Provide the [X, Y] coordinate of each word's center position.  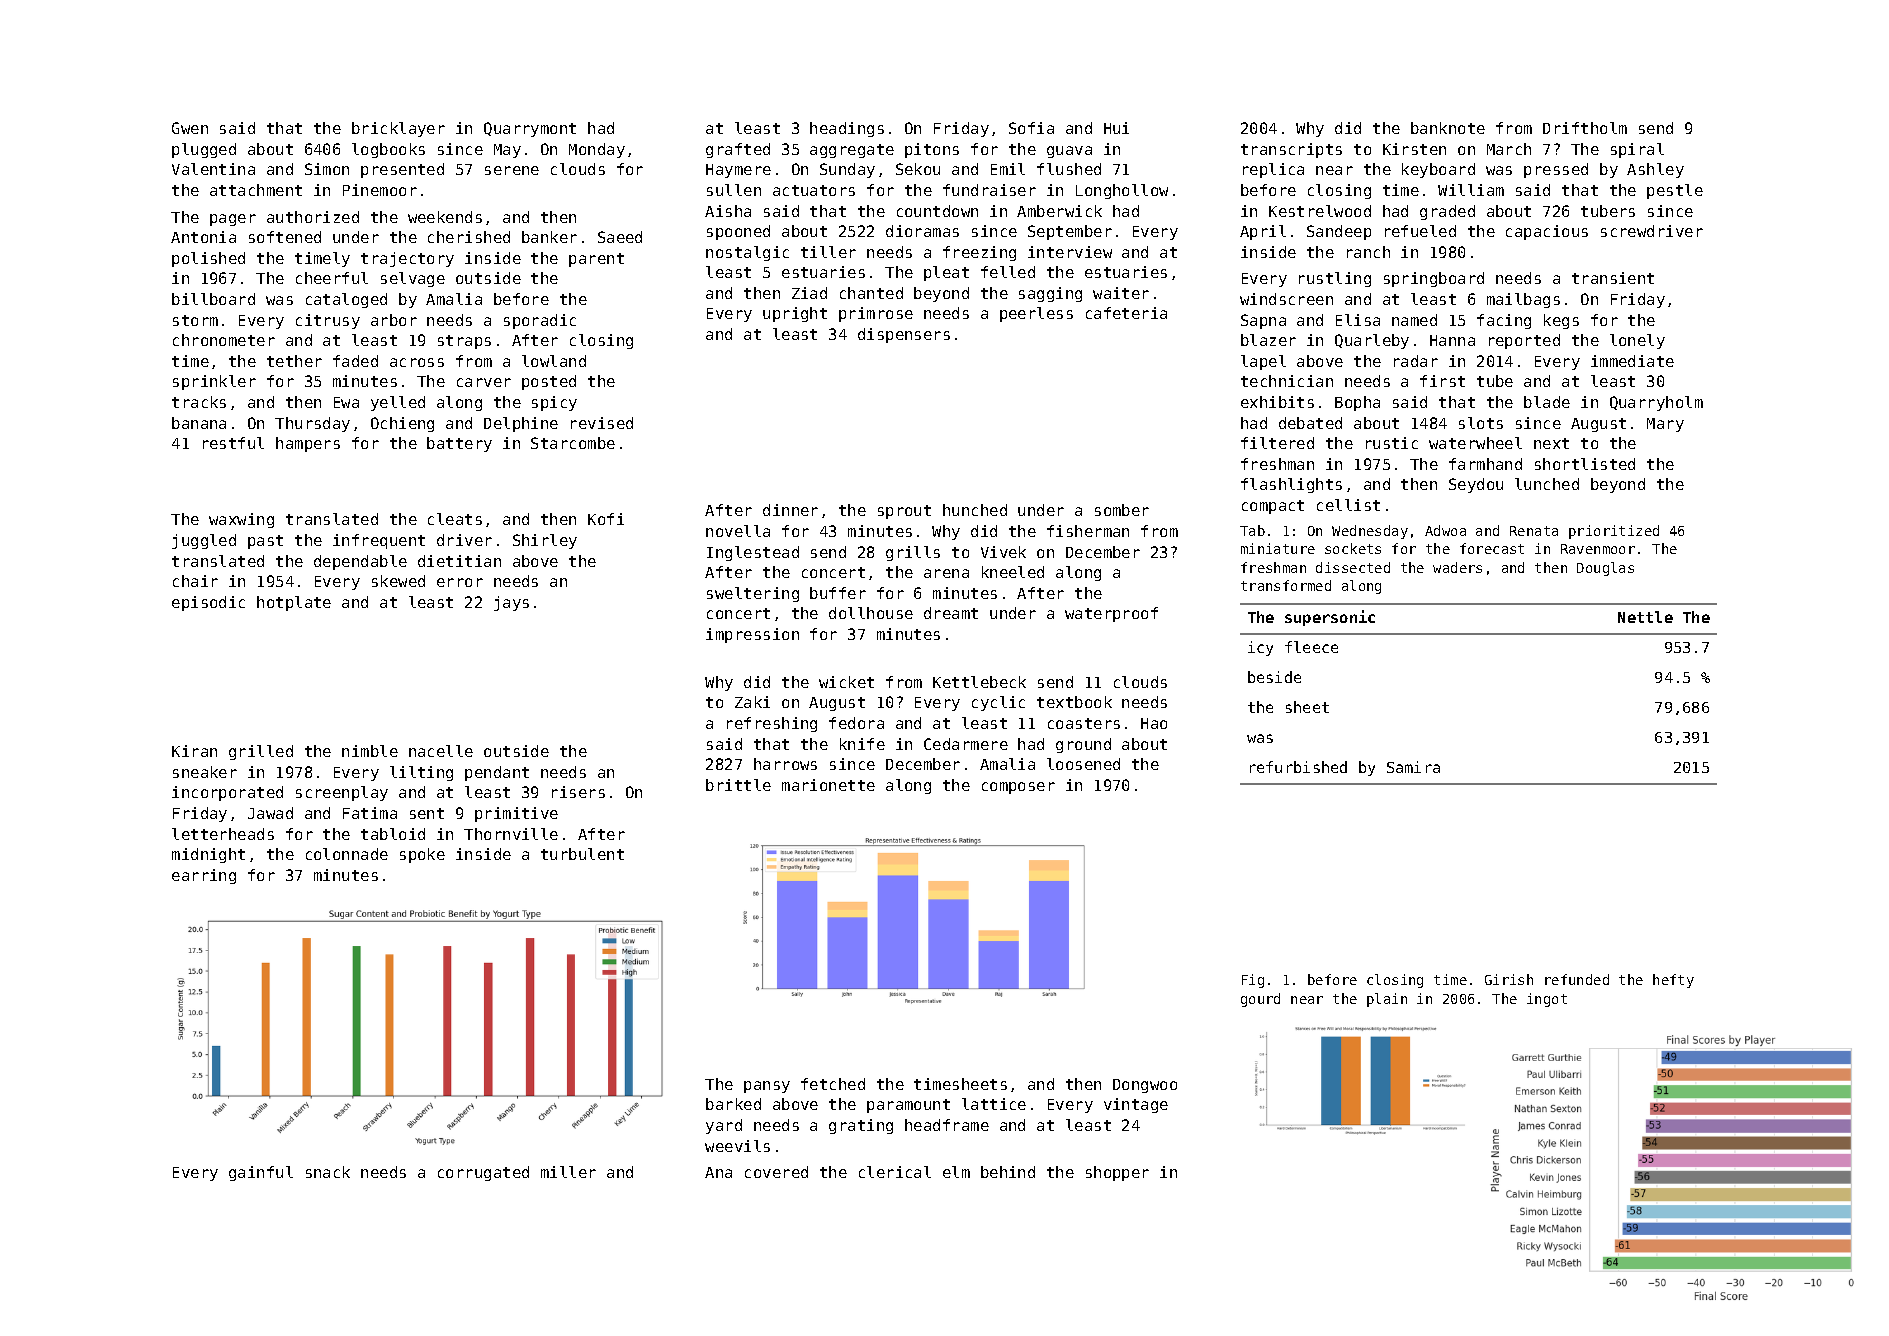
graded [1447, 212]
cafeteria [1126, 313]
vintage [1136, 1105]
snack [328, 1172]
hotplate [294, 603]
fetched [833, 1084]
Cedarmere [966, 744]
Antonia [203, 237]
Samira [1413, 767]
